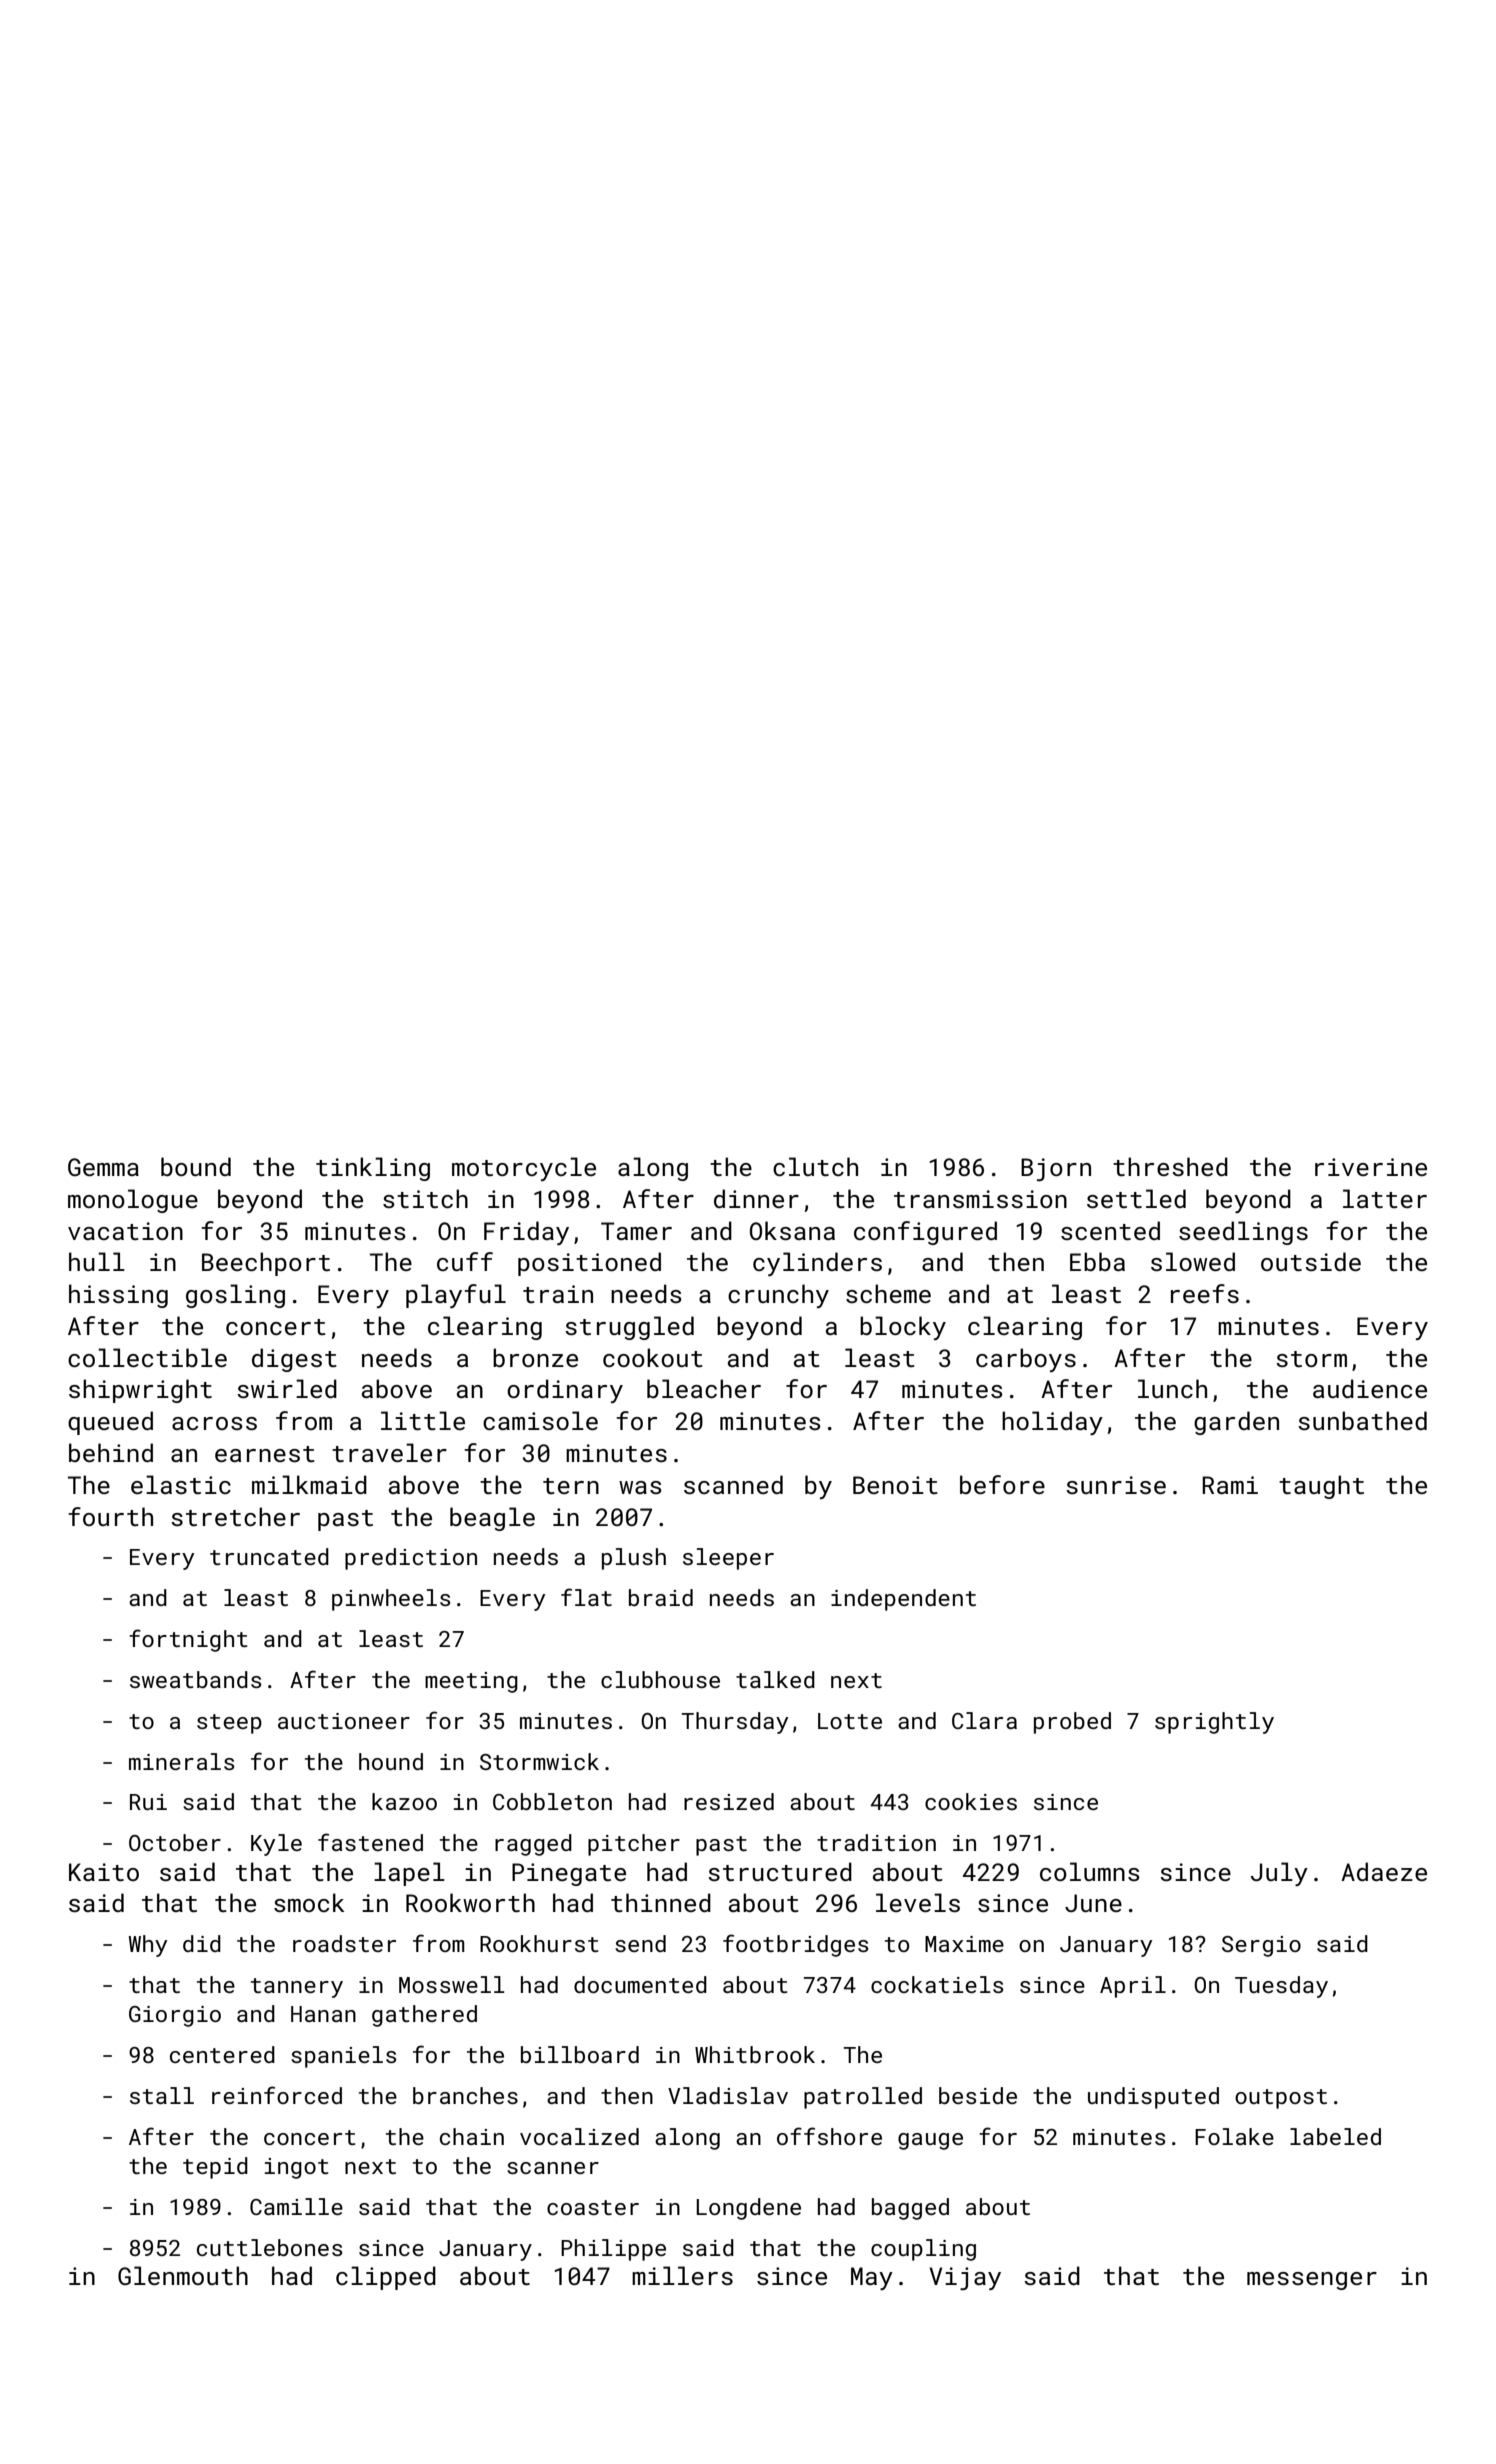 This screenshot has height=2464, width=1496. Describe the element at coordinates (682, 2275) in the screenshot. I see `millers` at that location.
